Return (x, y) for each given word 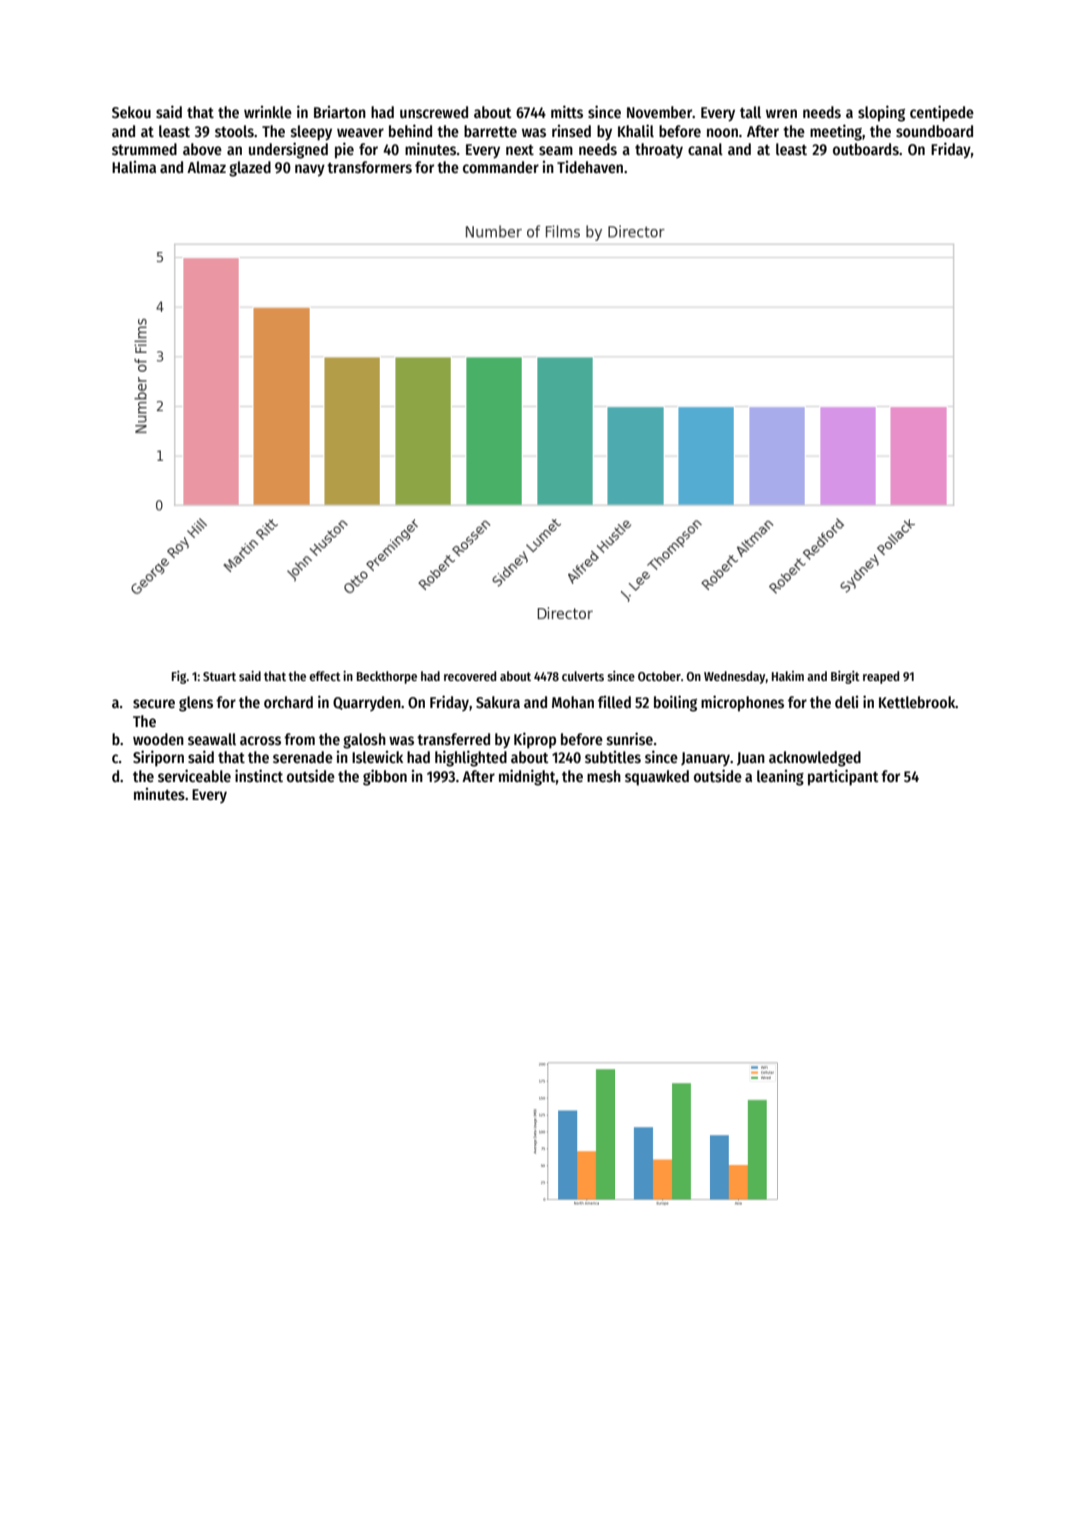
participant (843, 777)
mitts (567, 111)
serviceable (194, 776)
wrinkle (268, 112)
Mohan (573, 702)
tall (750, 112)
